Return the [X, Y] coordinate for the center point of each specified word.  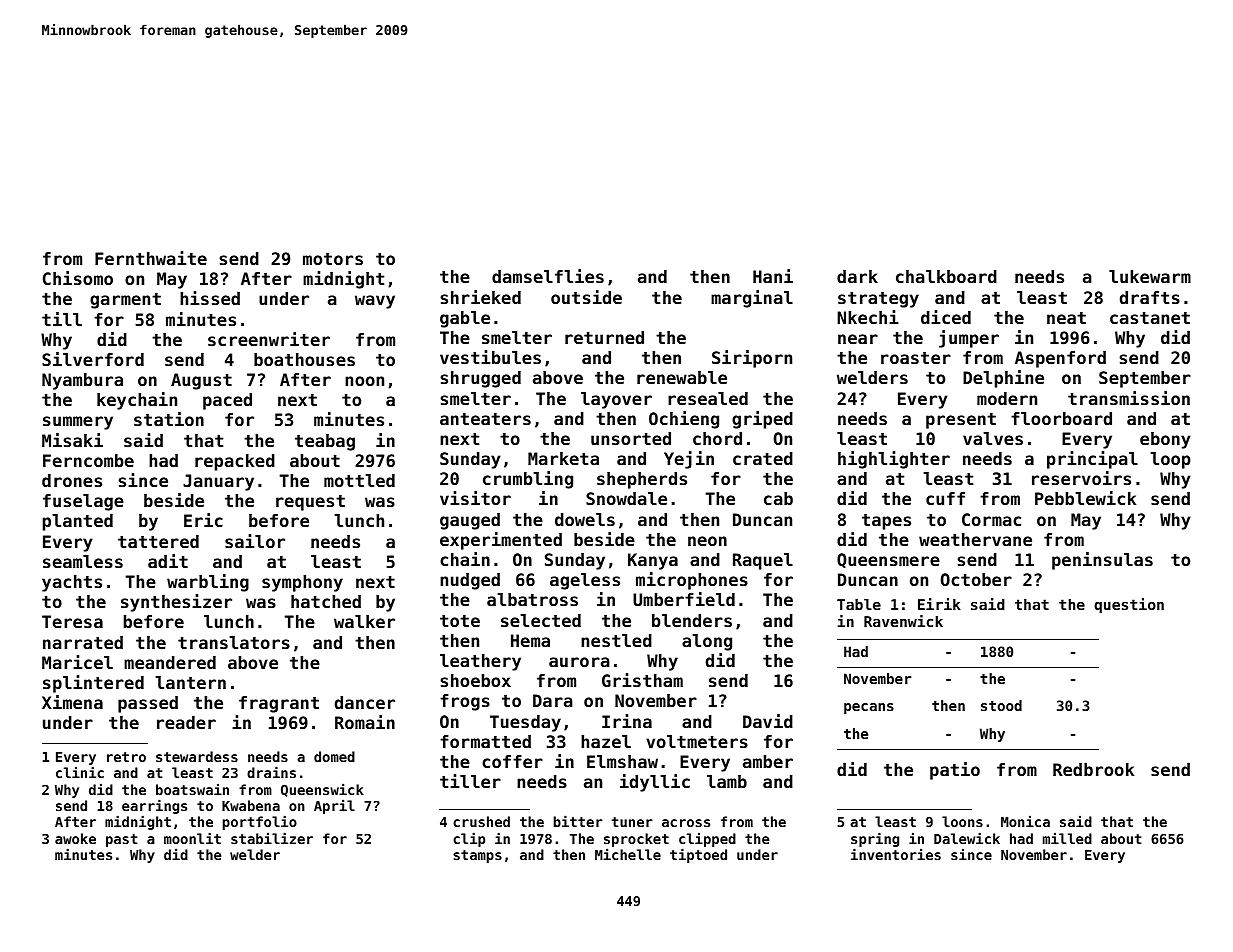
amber [768, 761]
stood [1001, 705]
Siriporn [752, 359]
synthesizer [176, 603]
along [707, 642]
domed [334, 756]
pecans [869, 708]
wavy [375, 302]
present [961, 421]
